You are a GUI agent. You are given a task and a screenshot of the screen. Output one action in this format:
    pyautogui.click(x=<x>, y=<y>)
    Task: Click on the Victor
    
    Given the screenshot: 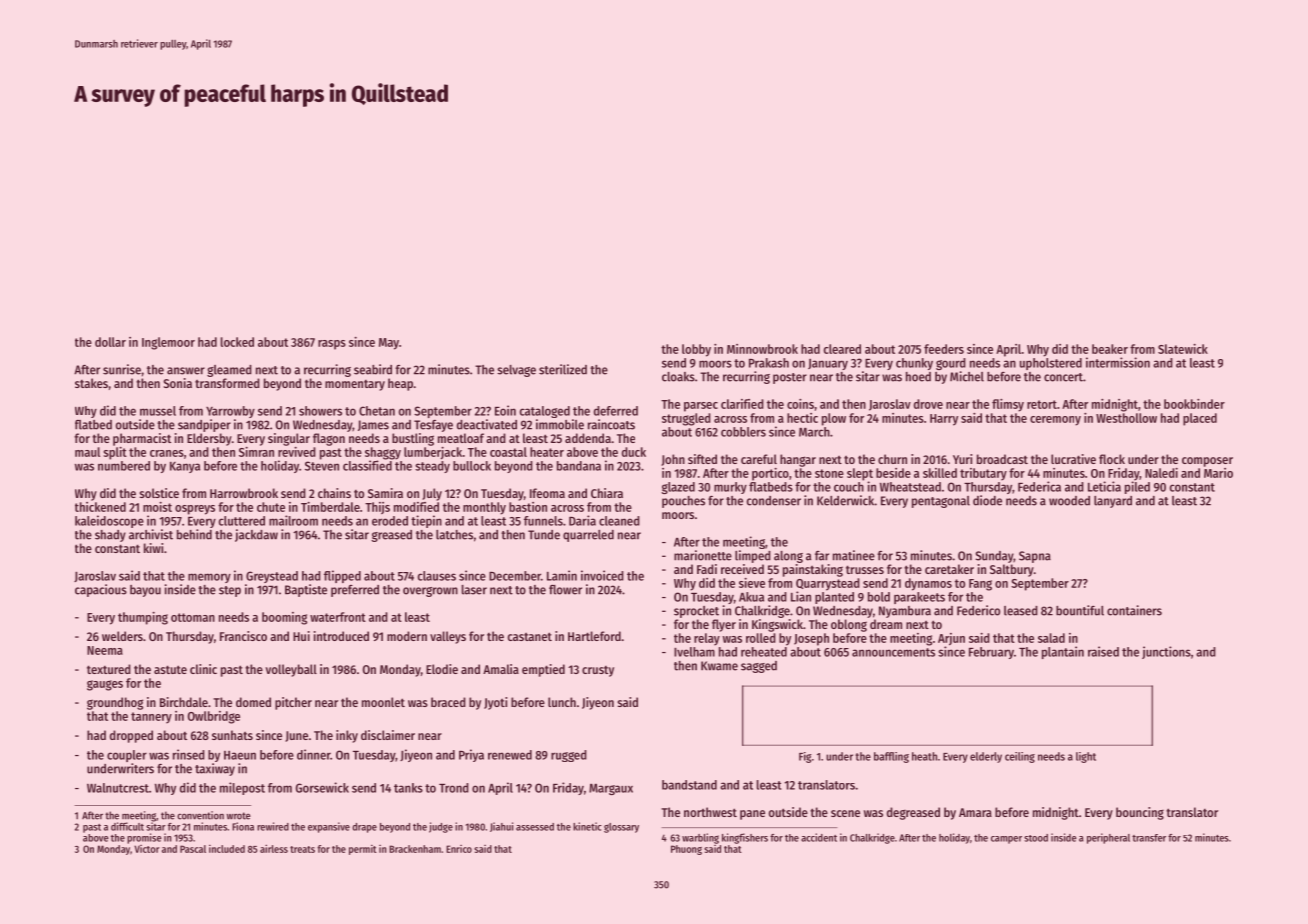 What is the action you would take?
    pyautogui.click(x=147, y=849)
